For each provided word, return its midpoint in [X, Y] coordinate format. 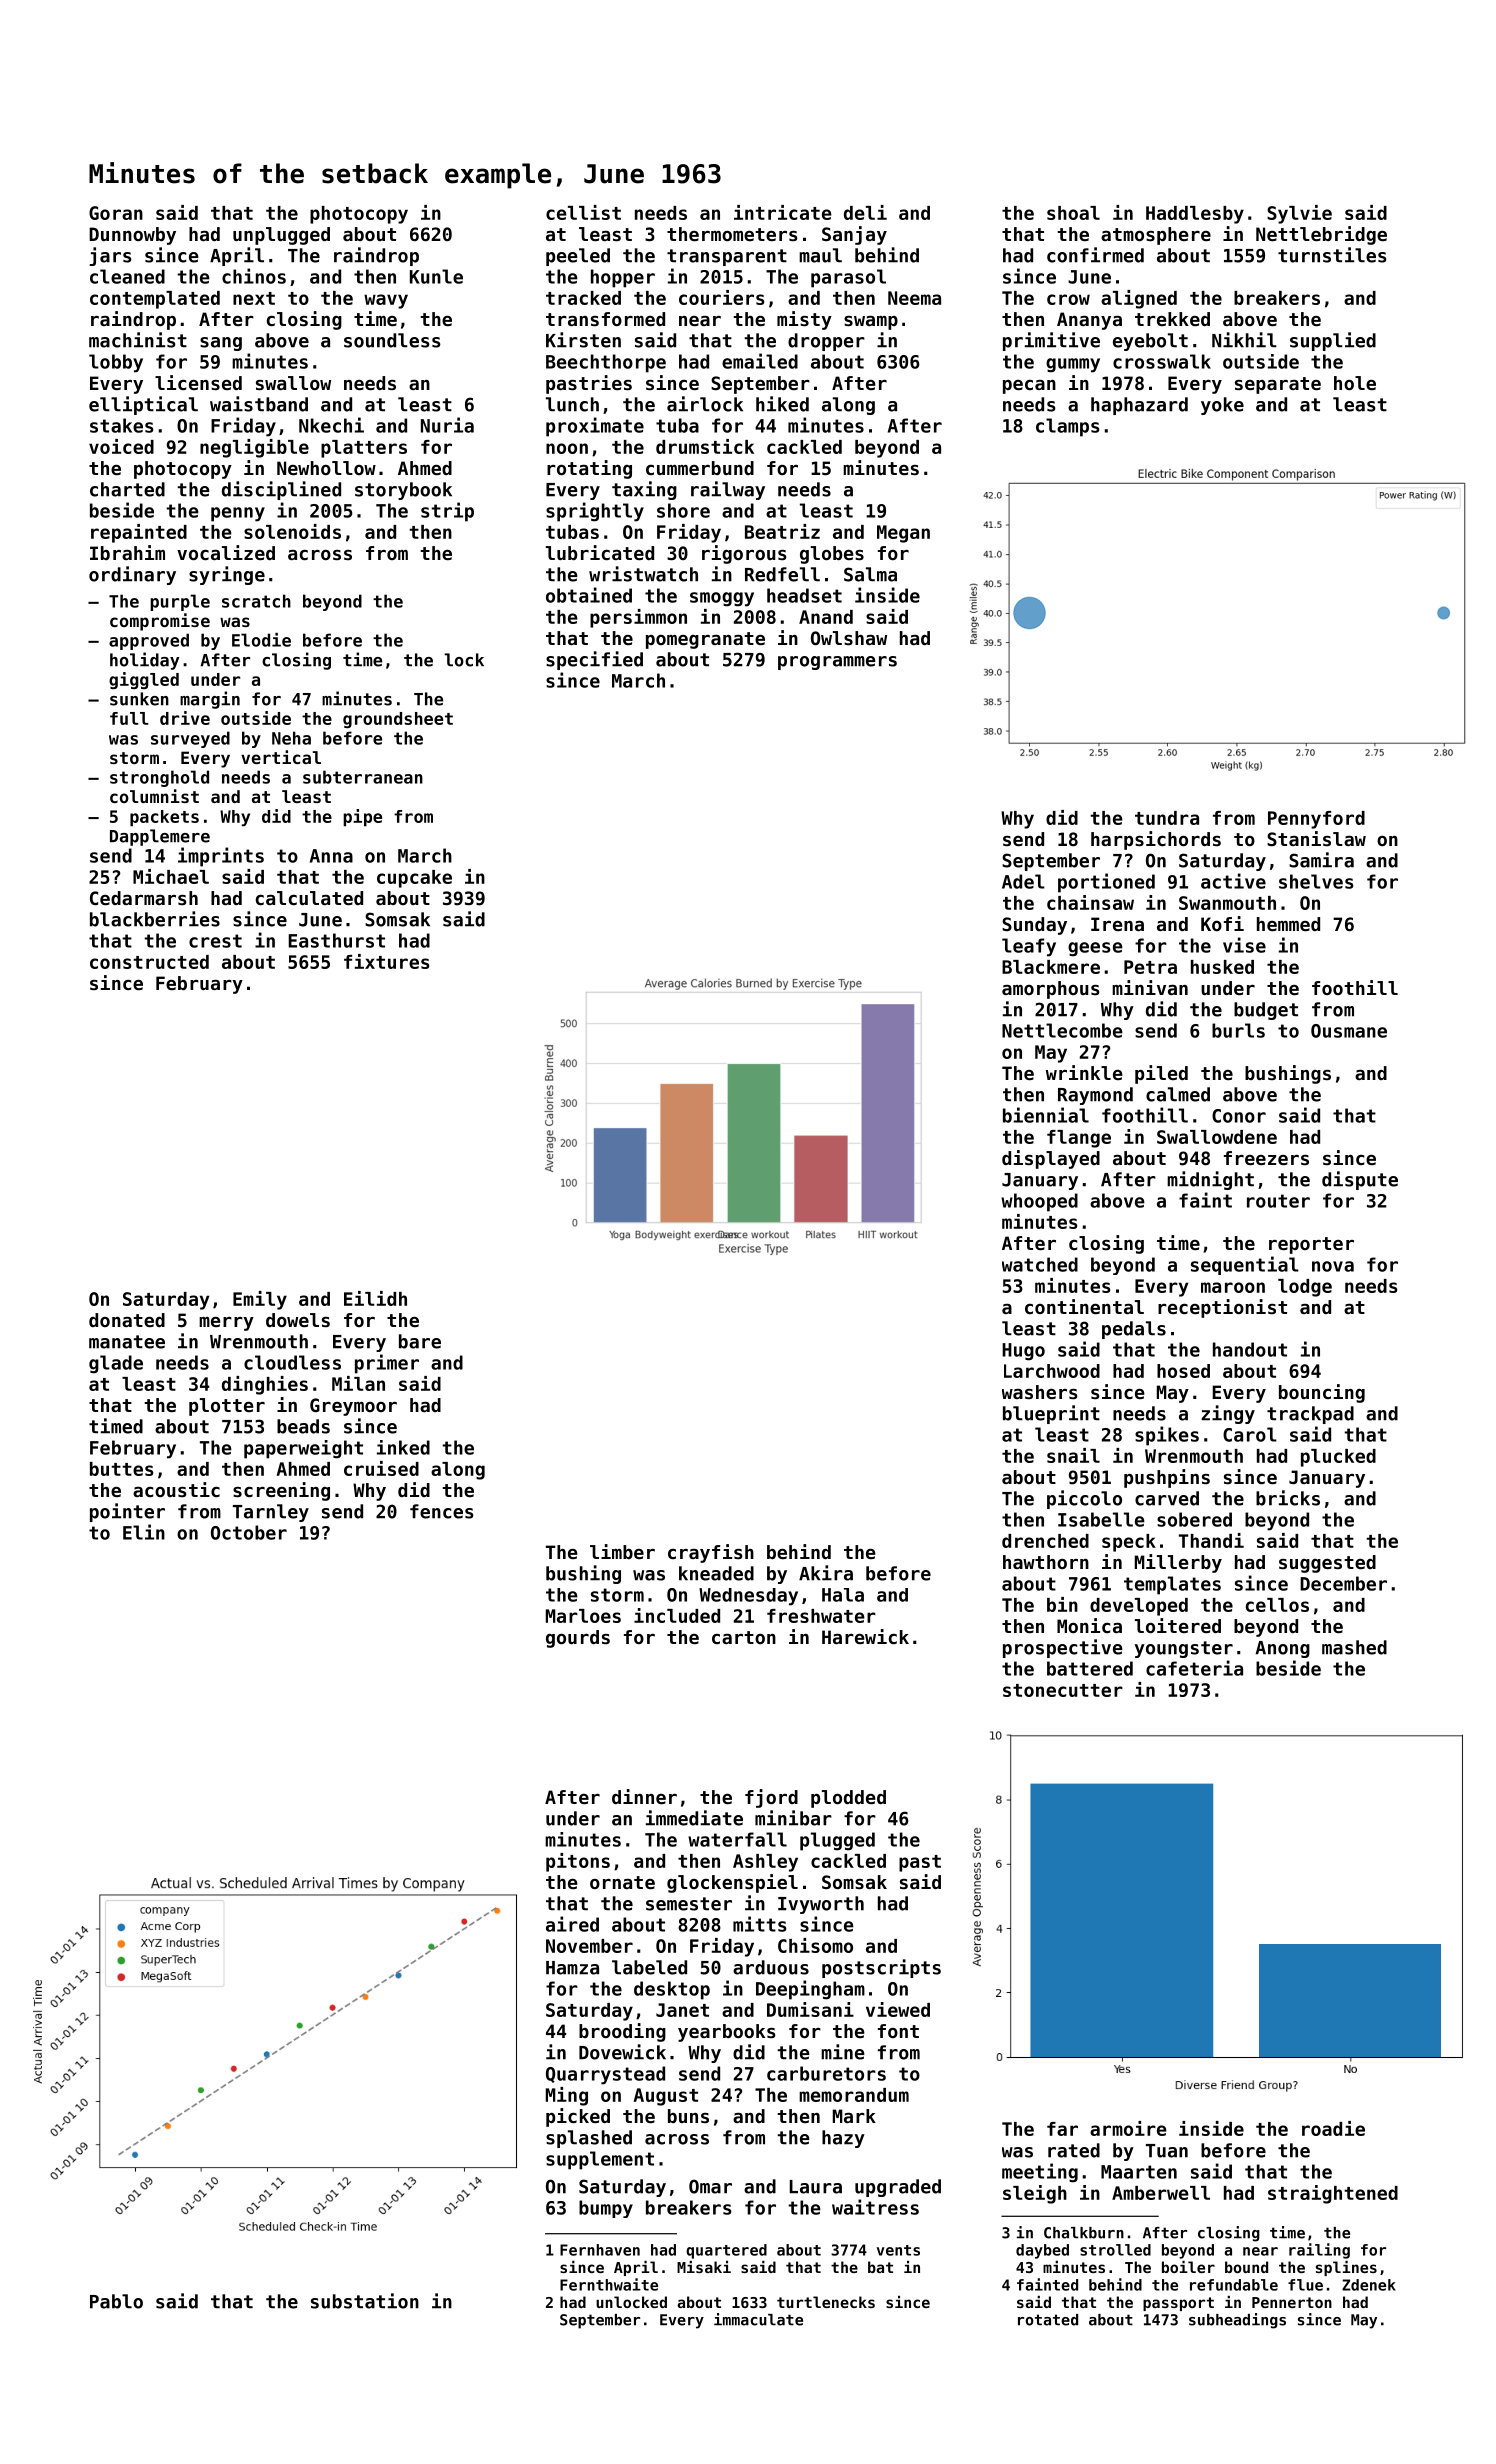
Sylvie [1299, 214]
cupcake [414, 879]
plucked [1338, 1458]
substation [365, 2301]
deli [865, 212]
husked [1222, 967]
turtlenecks [826, 2302]
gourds [578, 1639]
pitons [578, 1862]
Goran [116, 213]
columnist [154, 796]
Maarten [1139, 2172]
